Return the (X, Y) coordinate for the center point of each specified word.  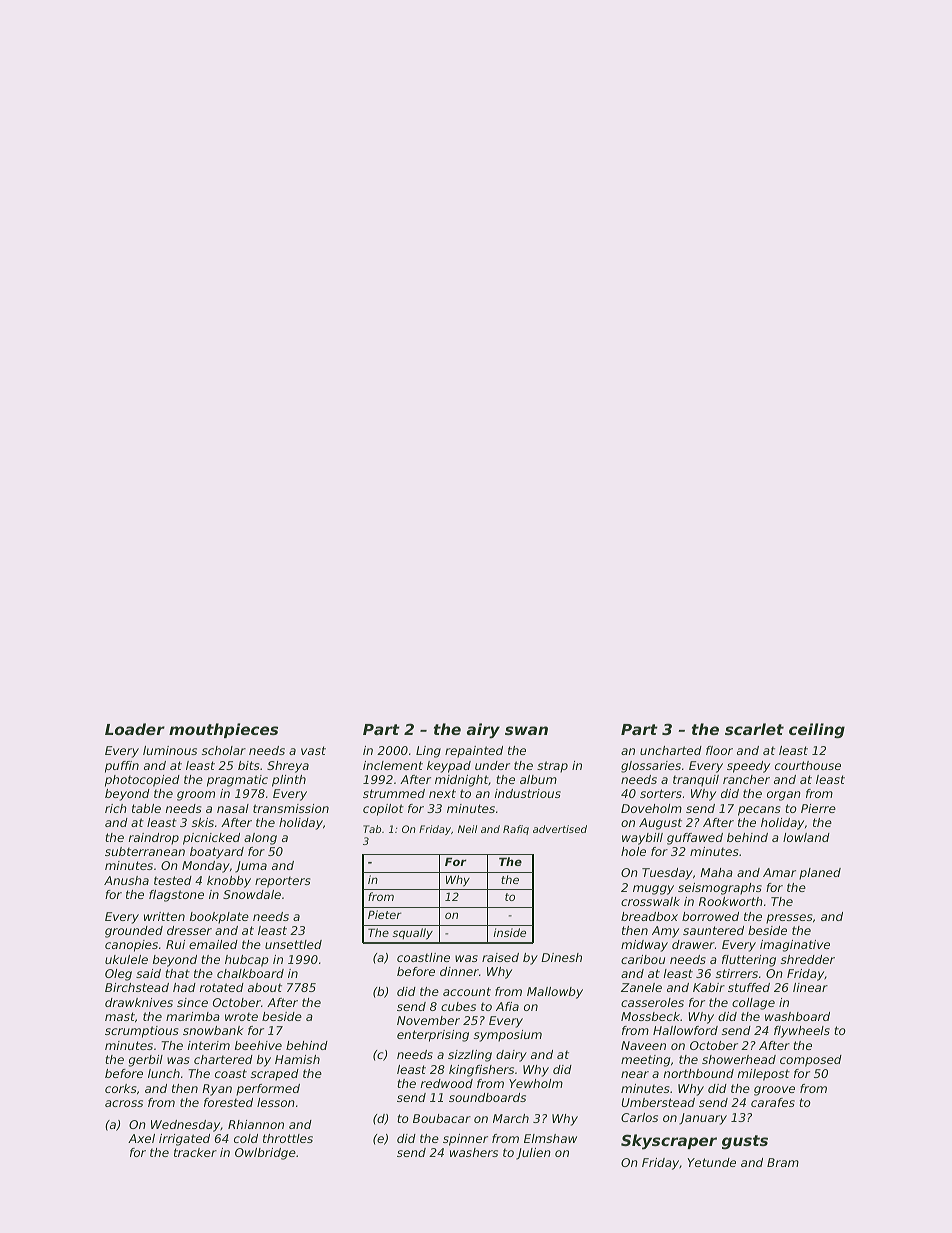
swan (526, 730)
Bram (783, 1162)
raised (500, 957)
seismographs (720, 889)
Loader (135, 729)
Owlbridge (265, 1154)
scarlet (754, 729)
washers (474, 1152)
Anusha (126, 880)
